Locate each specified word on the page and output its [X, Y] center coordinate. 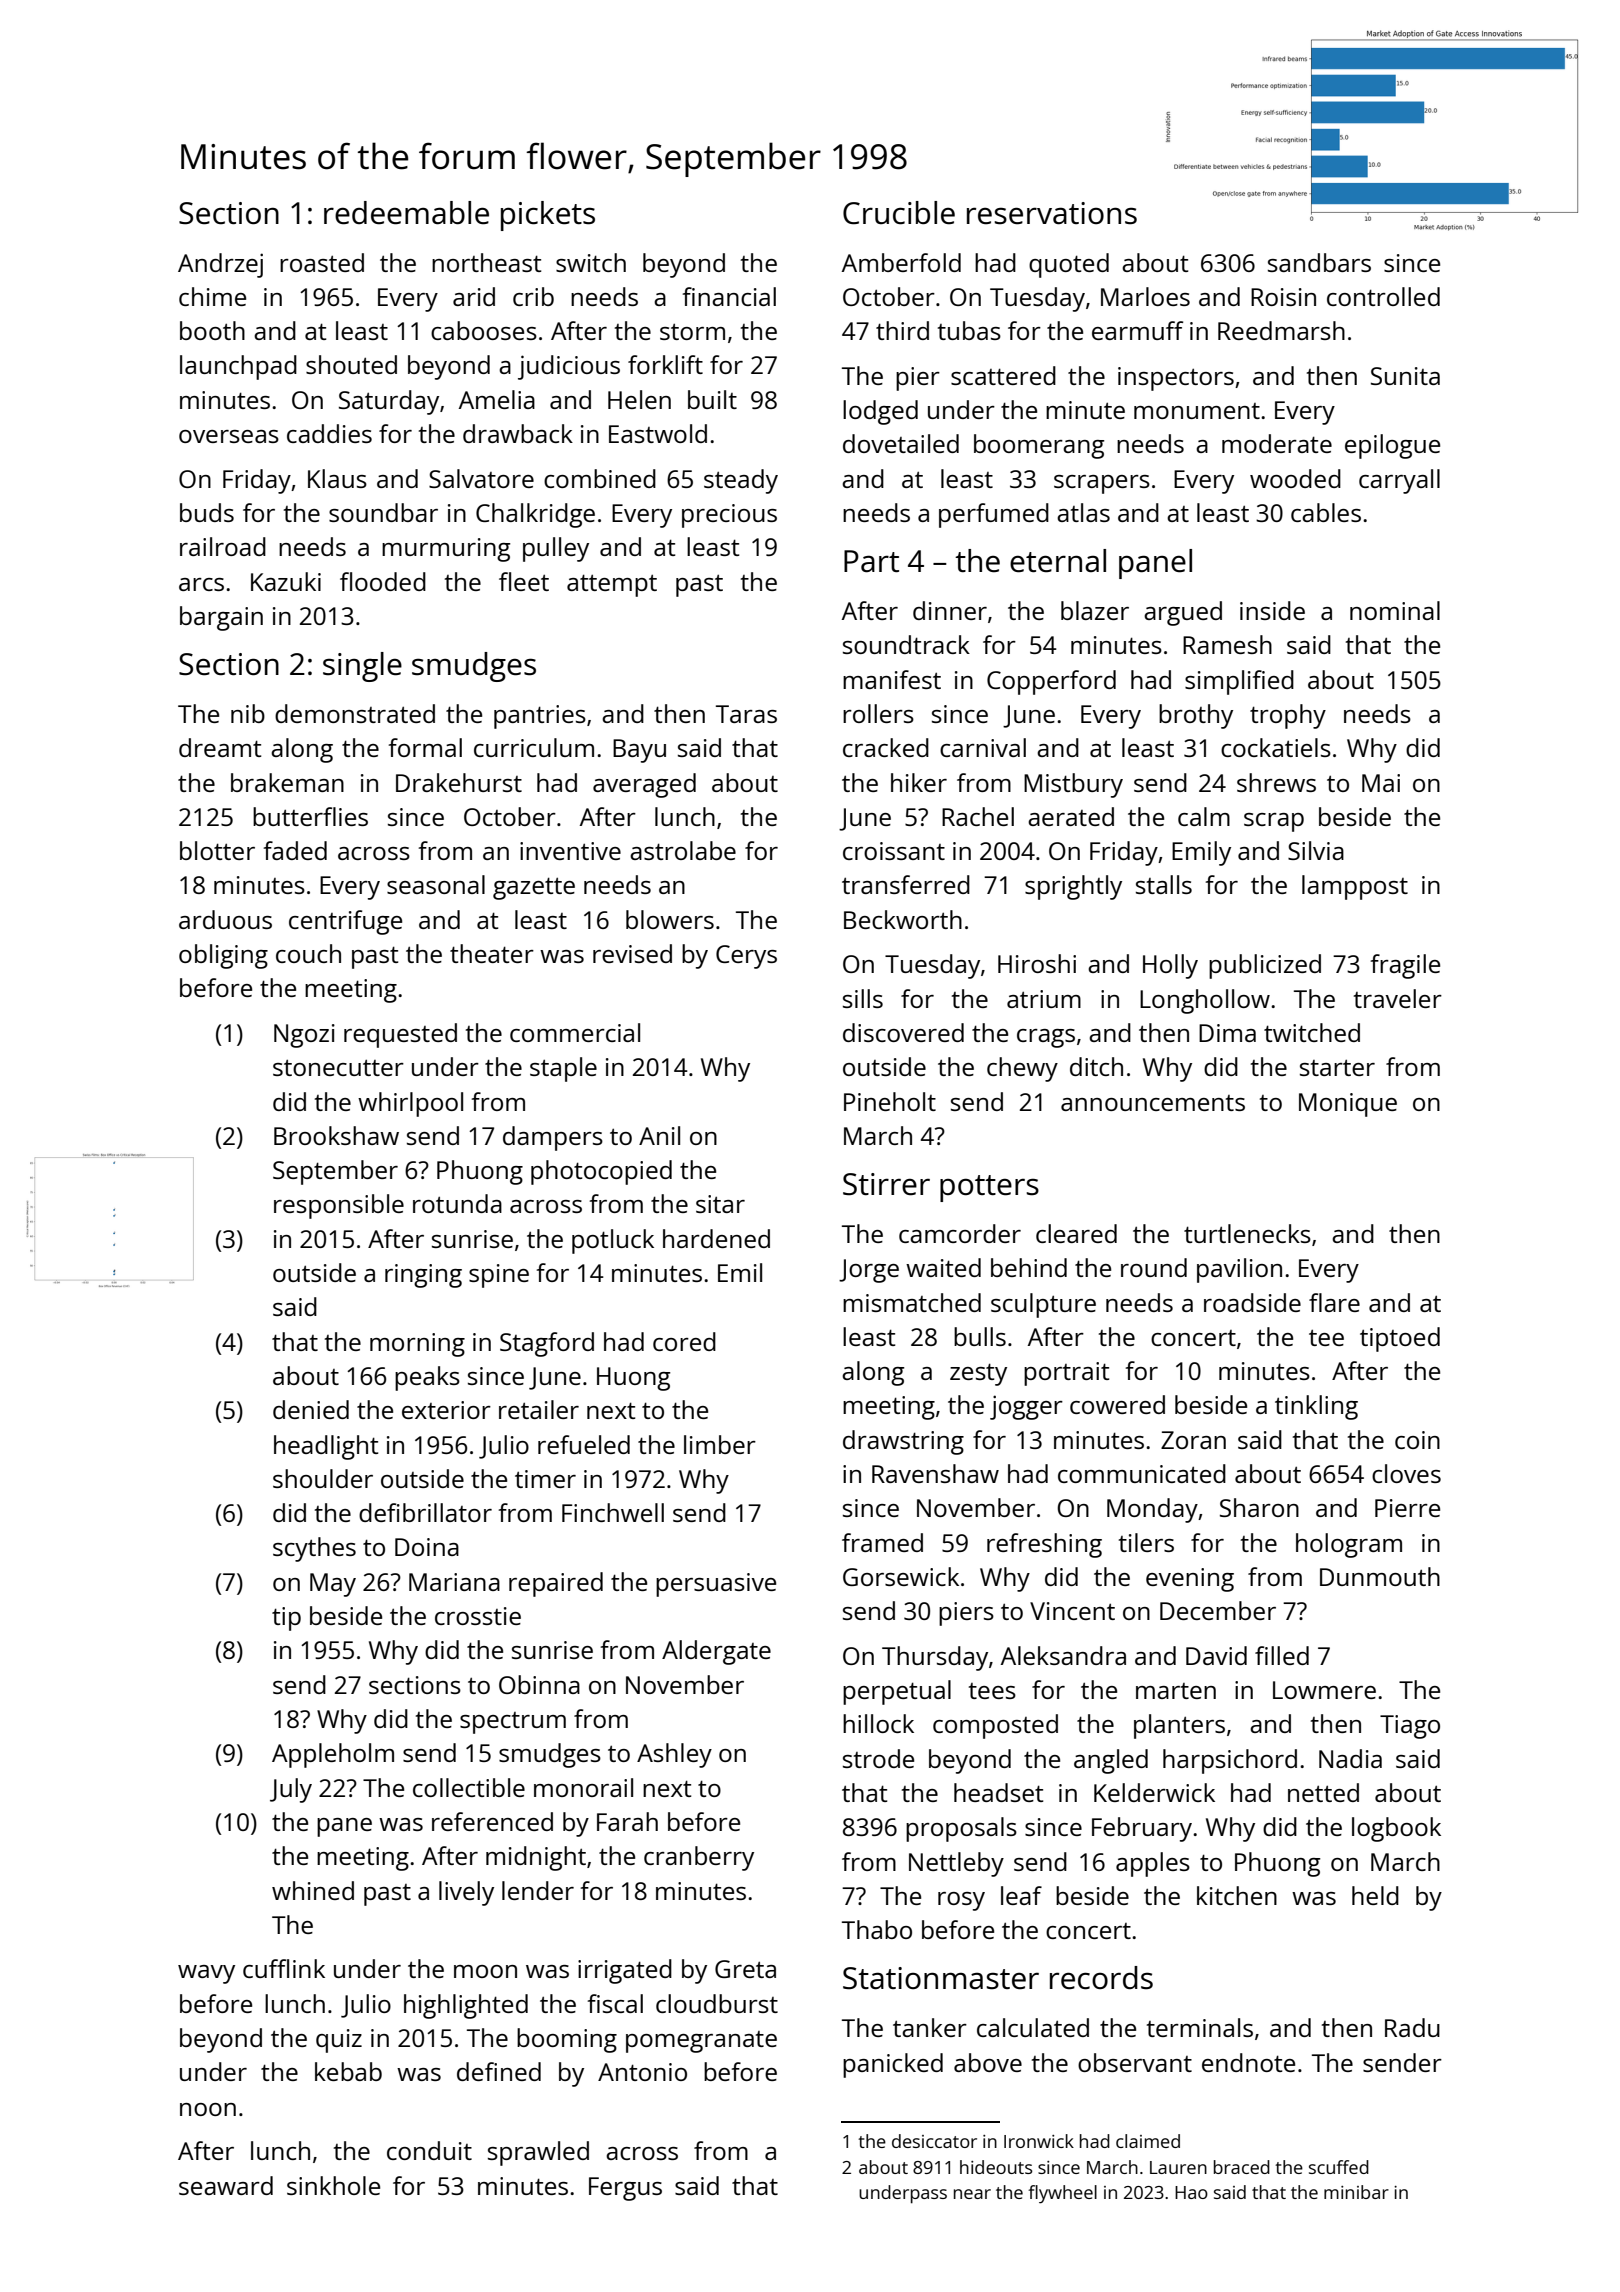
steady [741, 481]
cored [684, 1341]
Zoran [1193, 1440]
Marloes [1145, 296]
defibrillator [425, 1512]
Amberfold [901, 262]
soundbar [383, 512]
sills [863, 998]
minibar [1356, 2192]
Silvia [1316, 850]
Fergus [625, 2189]
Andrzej [220, 265]
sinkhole [333, 2185]
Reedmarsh [1281, 330]
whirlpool [410, 1104]
